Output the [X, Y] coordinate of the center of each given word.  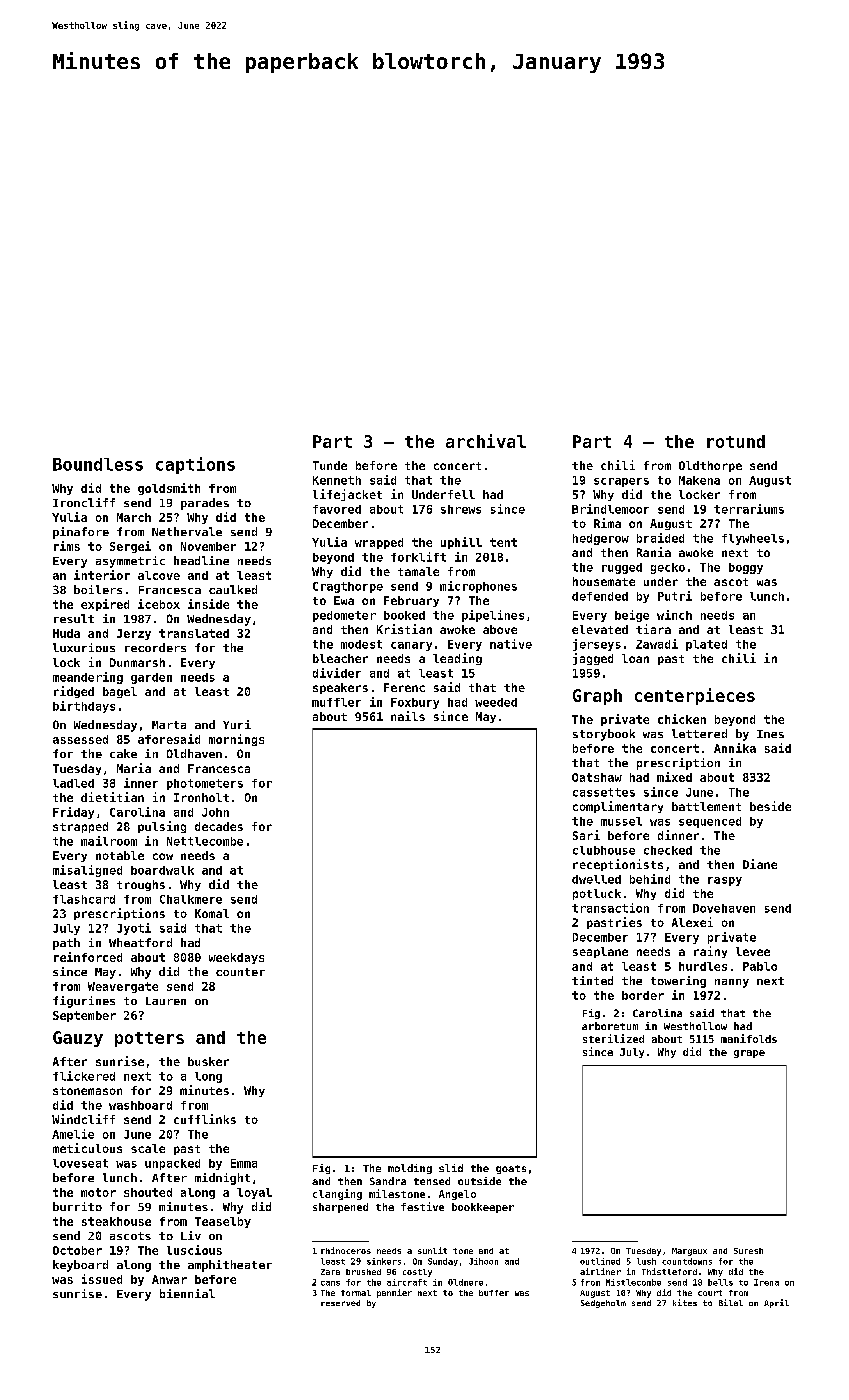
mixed [674, 777]
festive [422, 1206]
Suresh [748, 1251]
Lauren [166, 1001]
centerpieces [695, 696]
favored [337, 509]
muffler [336, 702]
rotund [736, 441]
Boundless [98, 464]
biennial [187, 1293]
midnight [222, 1179]
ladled [73, 783]
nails [408, 716]
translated [194, 633]
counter [240, 972]
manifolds [749, 1038]
